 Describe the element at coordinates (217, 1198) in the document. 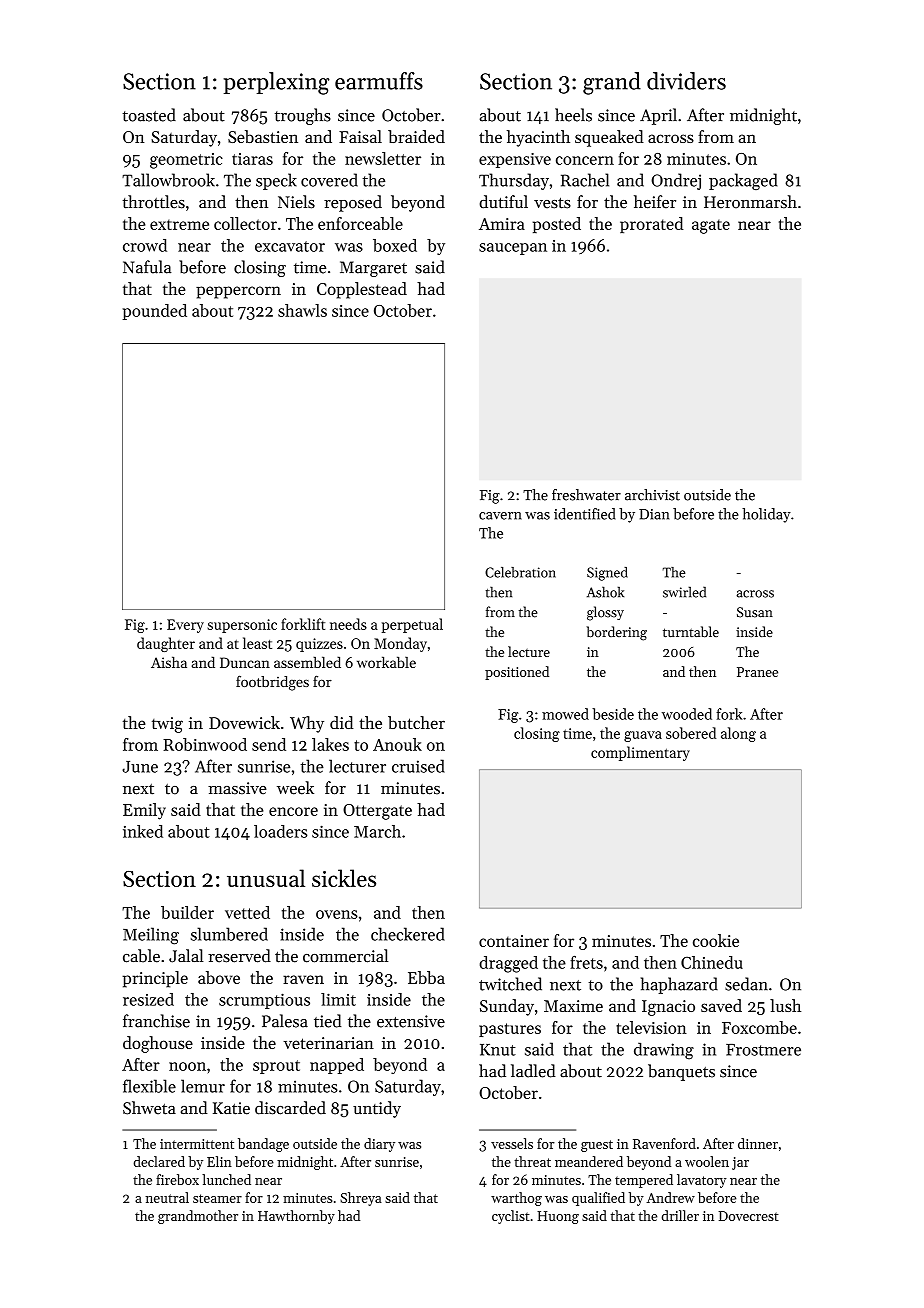

I see `steamer` at that location.
